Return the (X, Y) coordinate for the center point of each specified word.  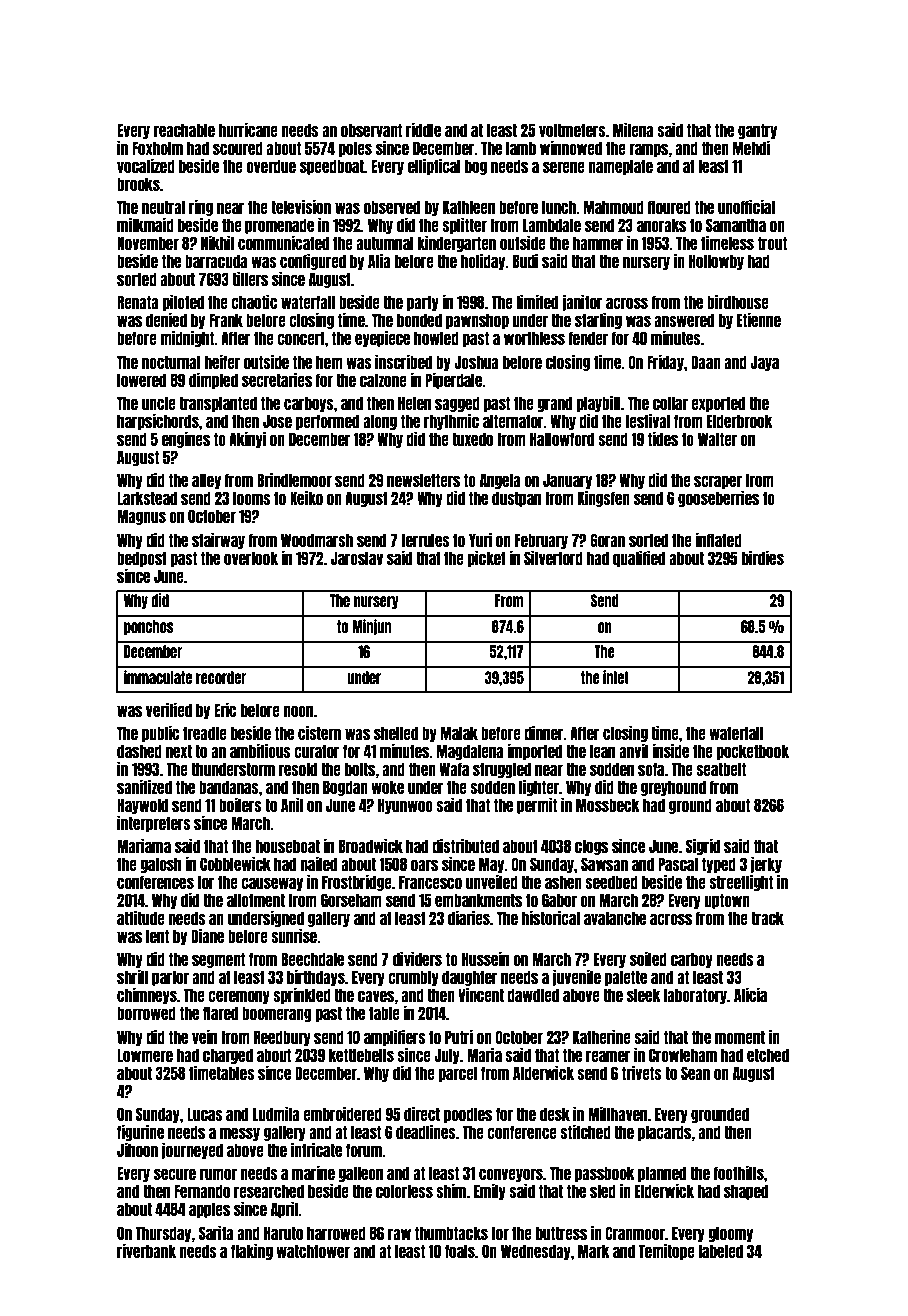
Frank (226, 320)
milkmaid (145, 224)
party (423, 303)
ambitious (260, 750)
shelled (396, 733)
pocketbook (753, 752)
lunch (559, 207)
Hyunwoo (405, 806)
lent (157, 936)
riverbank (146, 1250)
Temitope (666, 1251)
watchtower (313, 1251)
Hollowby (716, 262)
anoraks (661, 225)
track (767, 918)
